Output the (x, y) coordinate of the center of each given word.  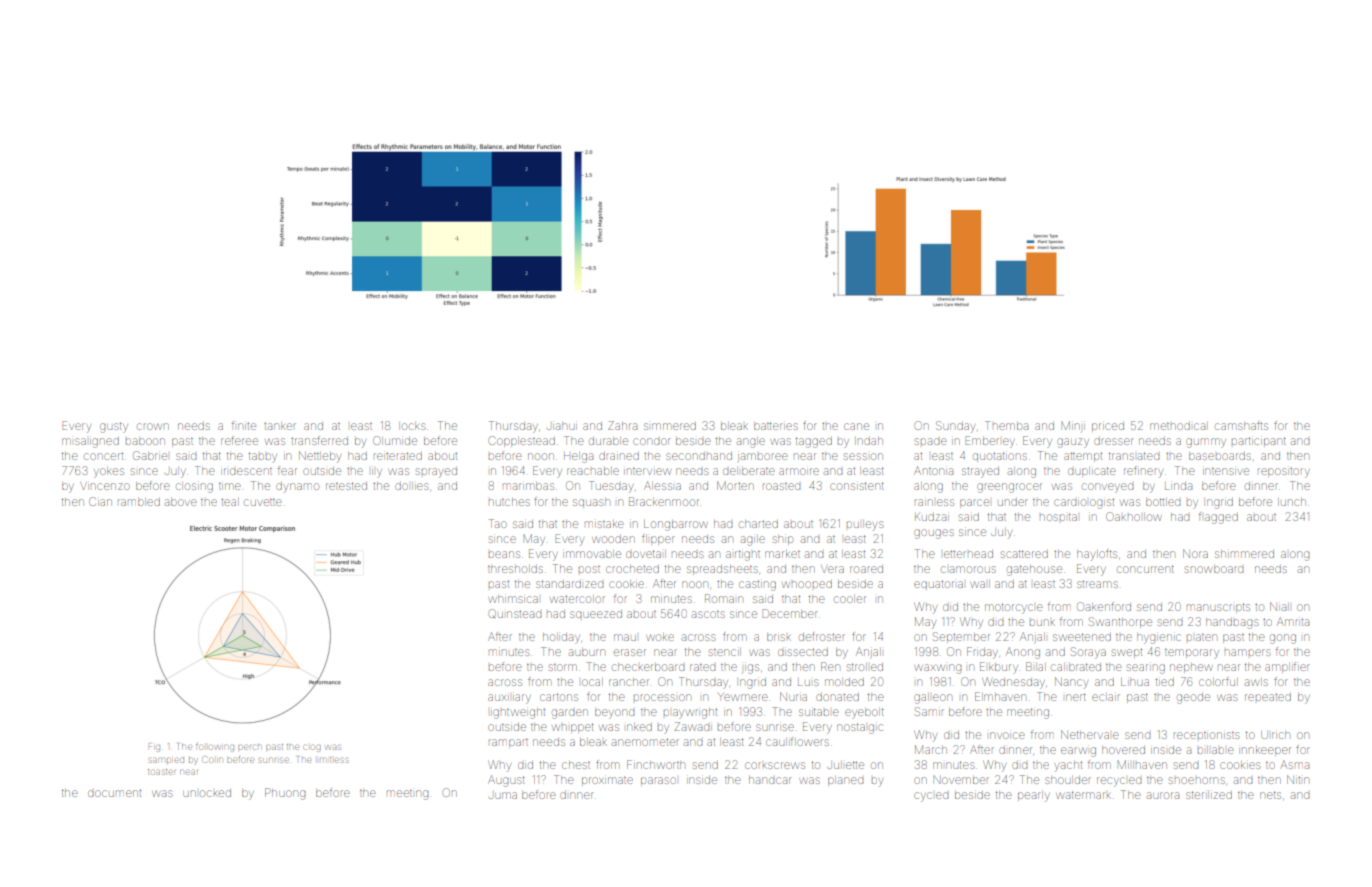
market (782, 554)
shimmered (1244, 554)
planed (845, 781)
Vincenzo (105, 486)
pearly (1034, 796)
